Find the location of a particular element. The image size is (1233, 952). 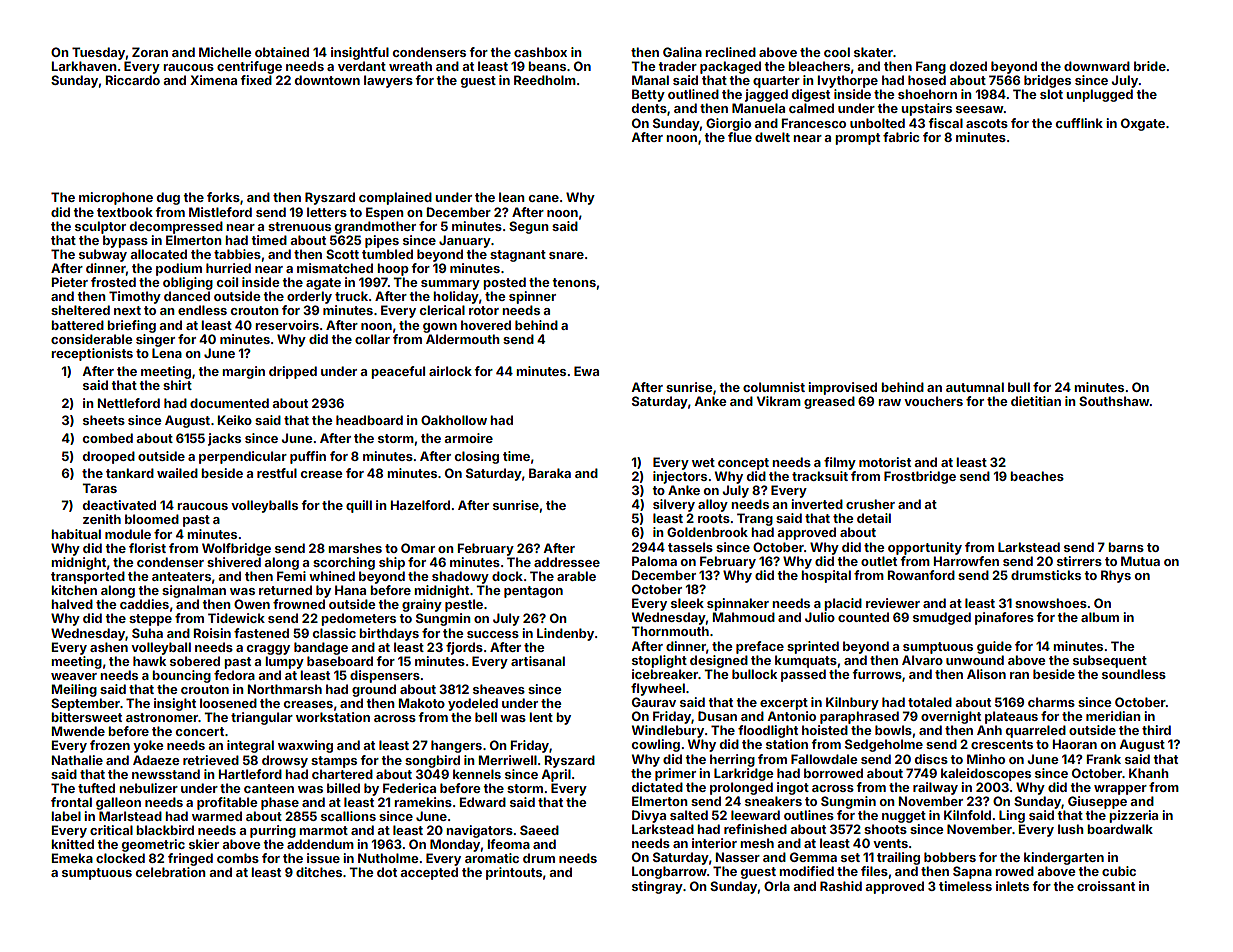

Manal is located at coordinates (650, 80).
